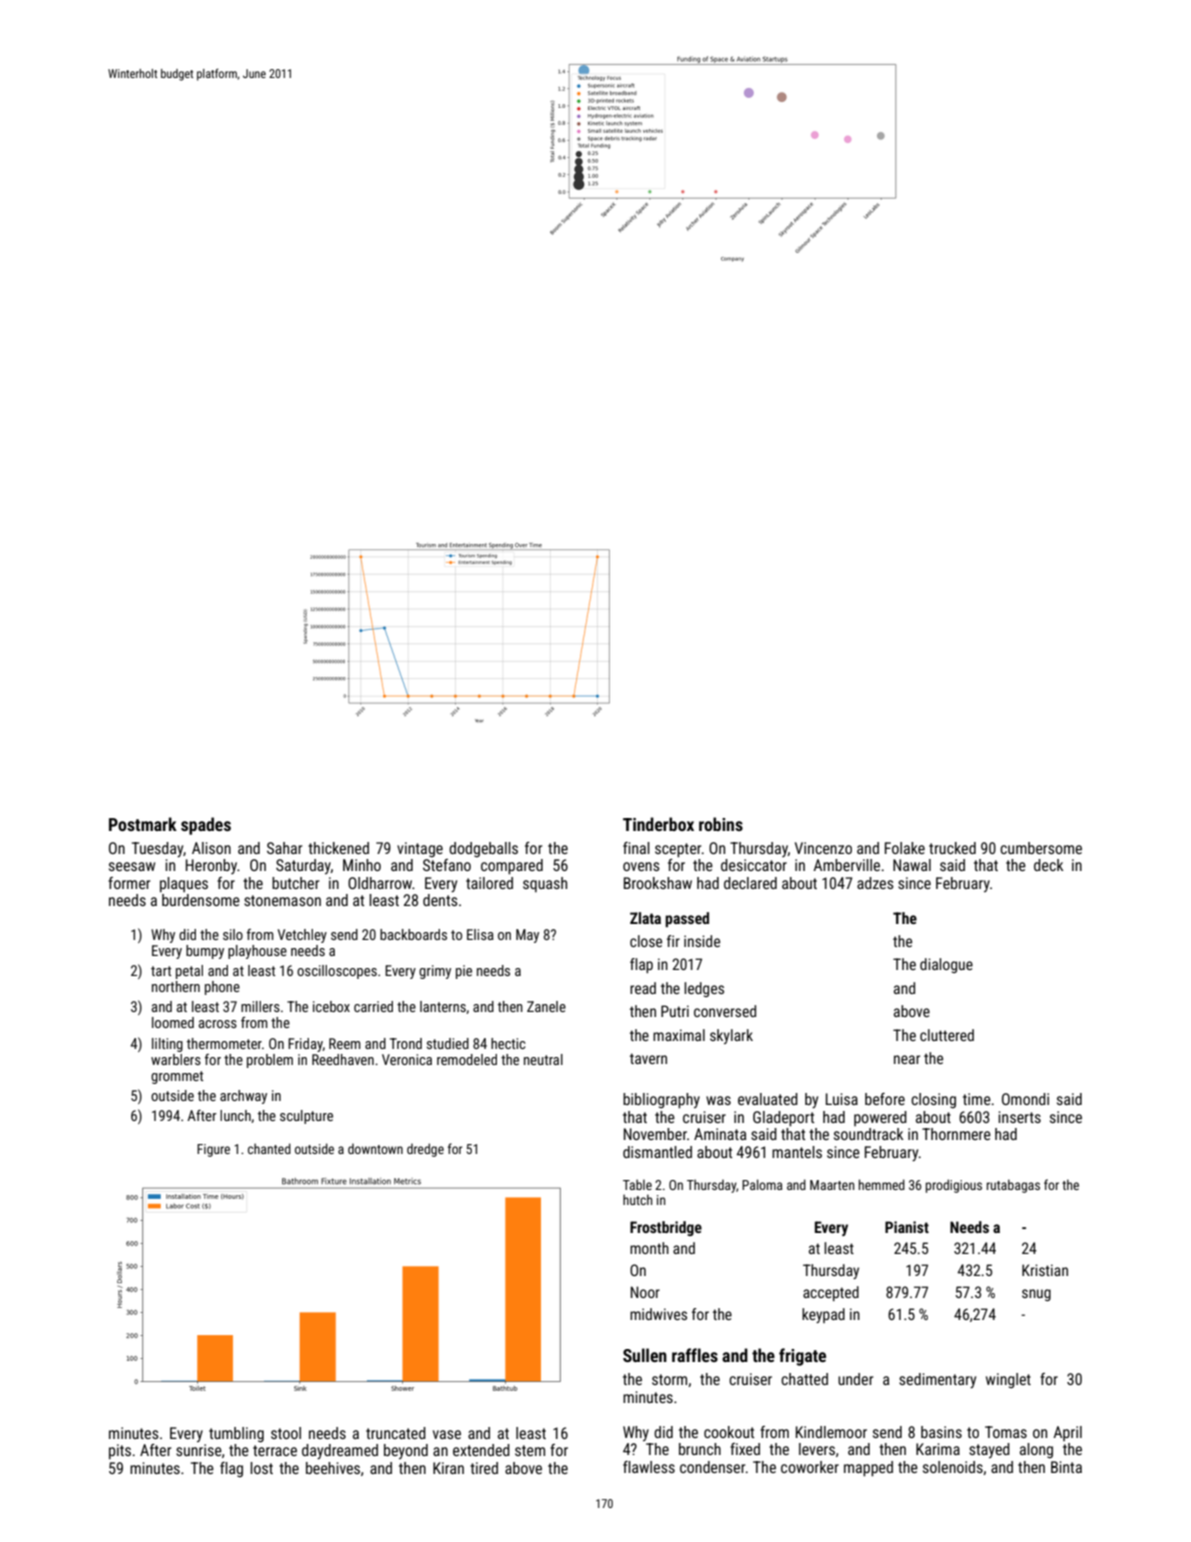 The height and width of the screenshot is (1542, 1191). What do you see at coordinates (953, 1467) in the screenshot?
I see `solenoids` at bounding box center [953, 1467].
